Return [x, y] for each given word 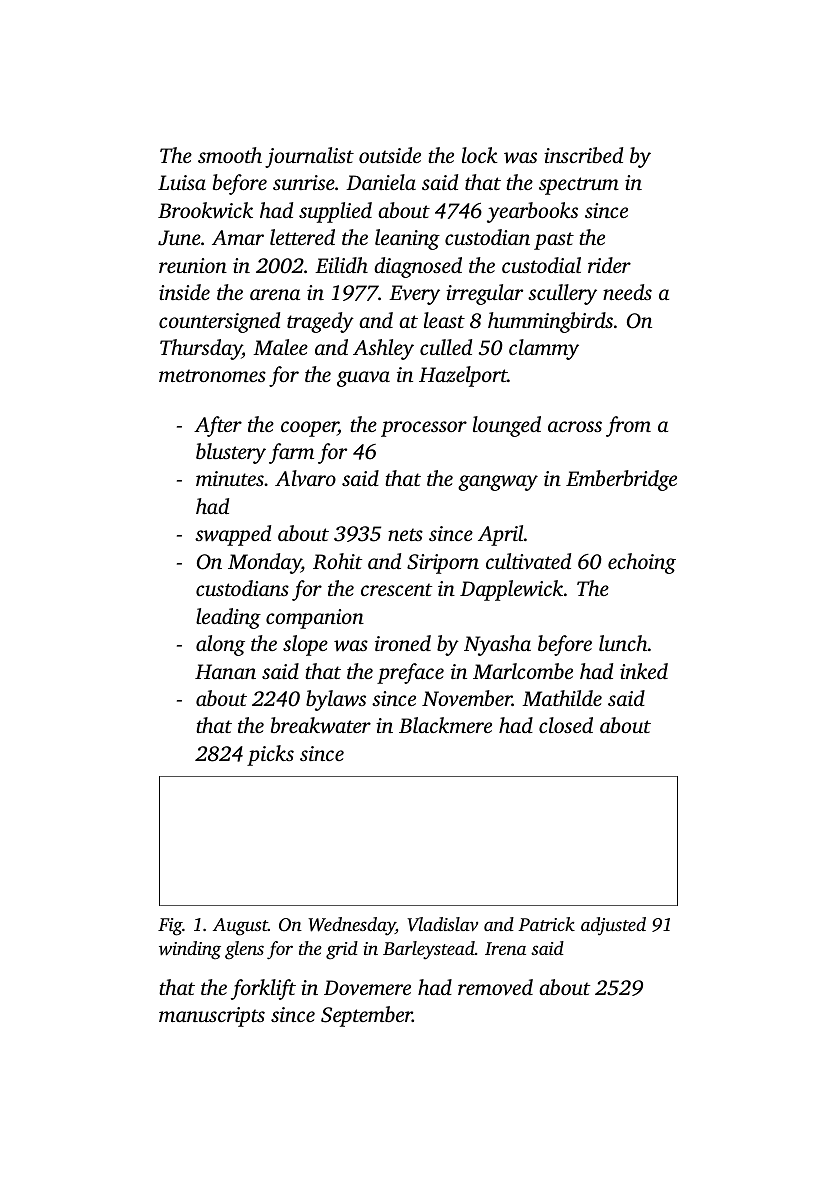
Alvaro [305, 478]
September [366, 1016]
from [628, 426]
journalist [309, 157]
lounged [507, 426]
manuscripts [212, 1017]
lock [479, 155]
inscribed [583, 155]
